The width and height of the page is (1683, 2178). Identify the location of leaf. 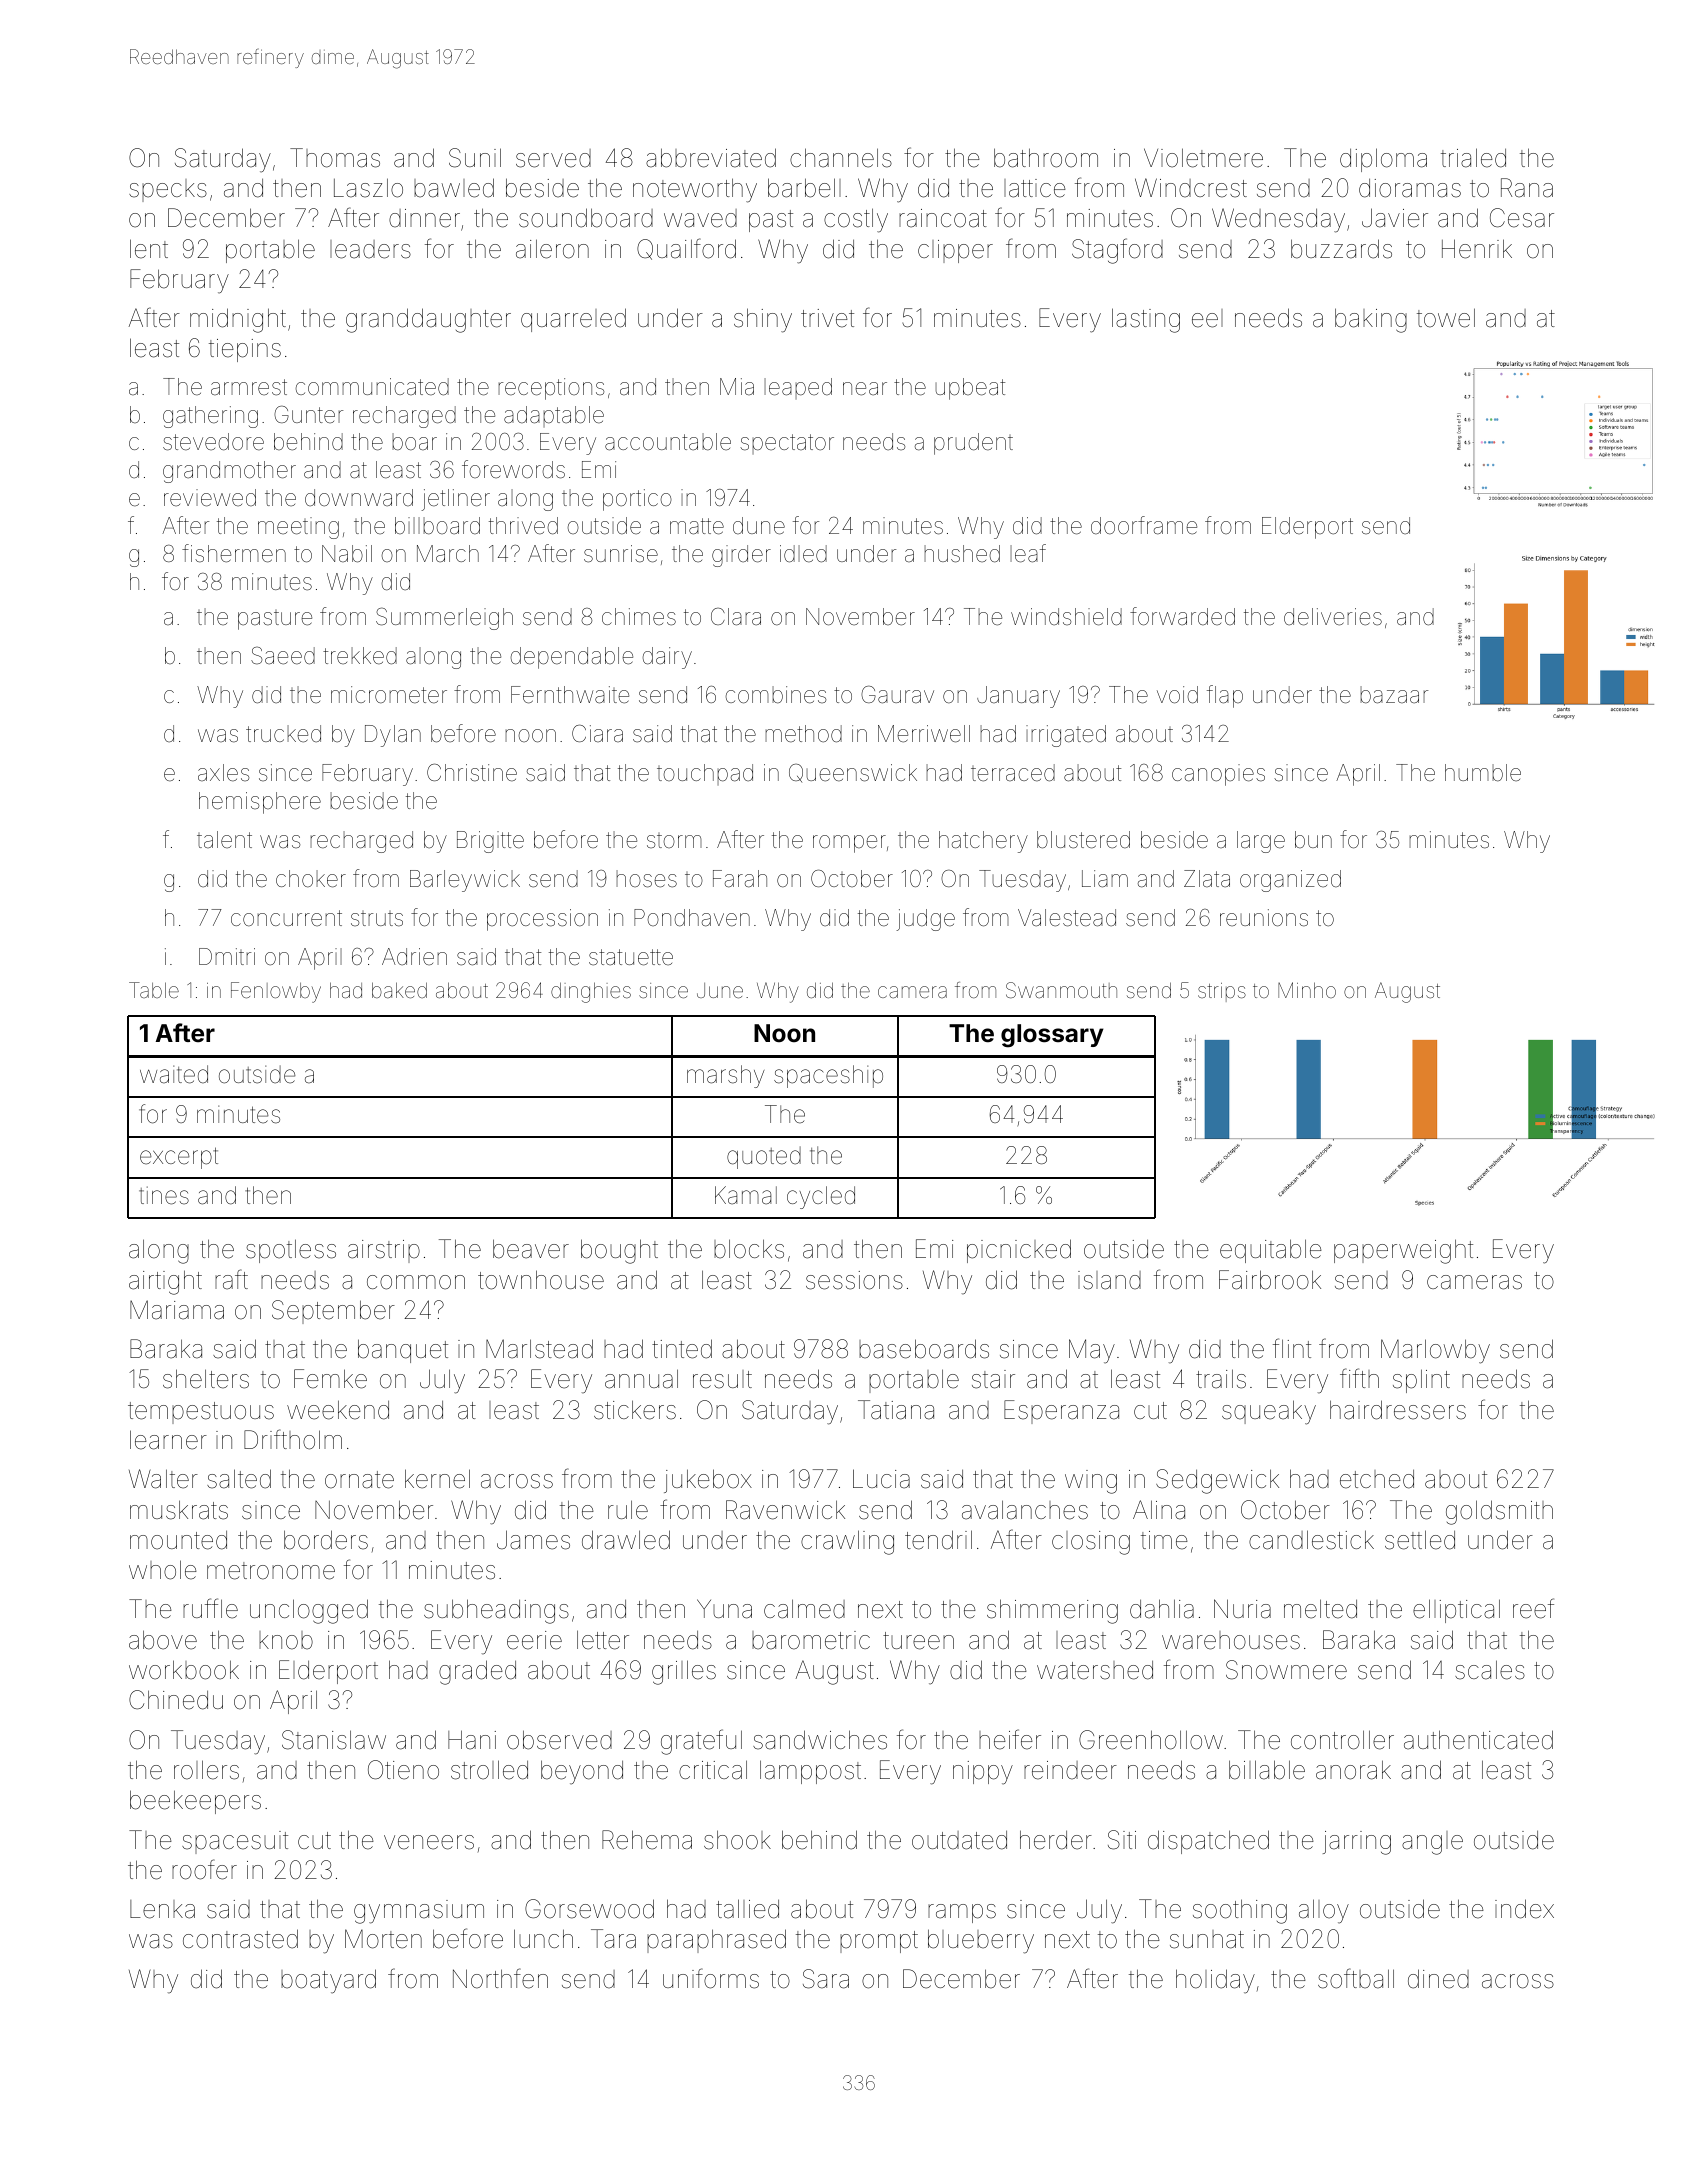
(1028, 553).
